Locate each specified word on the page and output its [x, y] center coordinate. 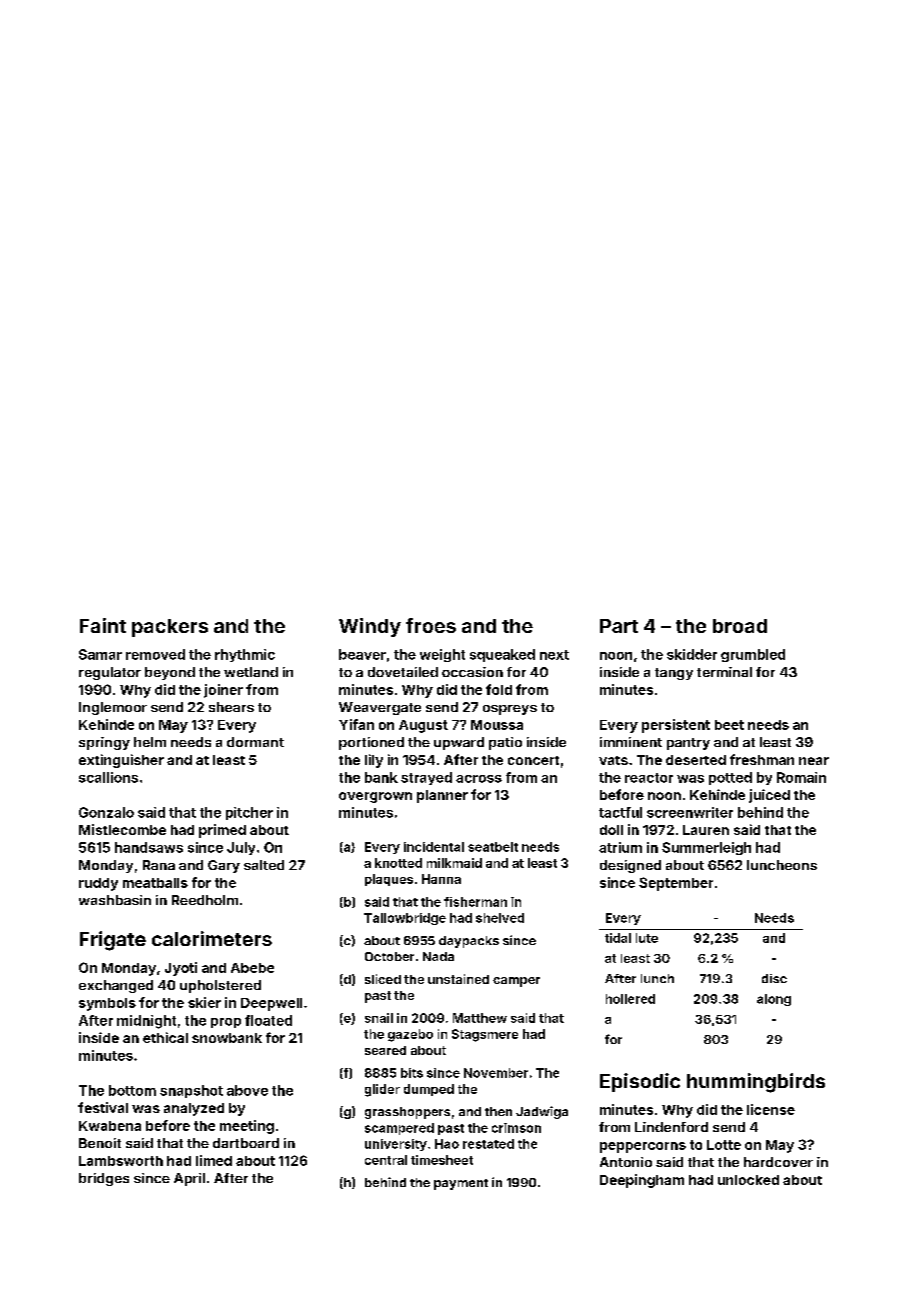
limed [214, 1160]
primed [222, 831]
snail [379, 1018]
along [774, 1000]
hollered [630, 999]
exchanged [116, 986]
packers [170, 628]
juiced [769, 796]
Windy [370, 627]
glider [382, 1090]
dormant [255, 742]
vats [613, 760]
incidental [434, 847]
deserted [696, 760]
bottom [132, 1090]
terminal [724, 672]
